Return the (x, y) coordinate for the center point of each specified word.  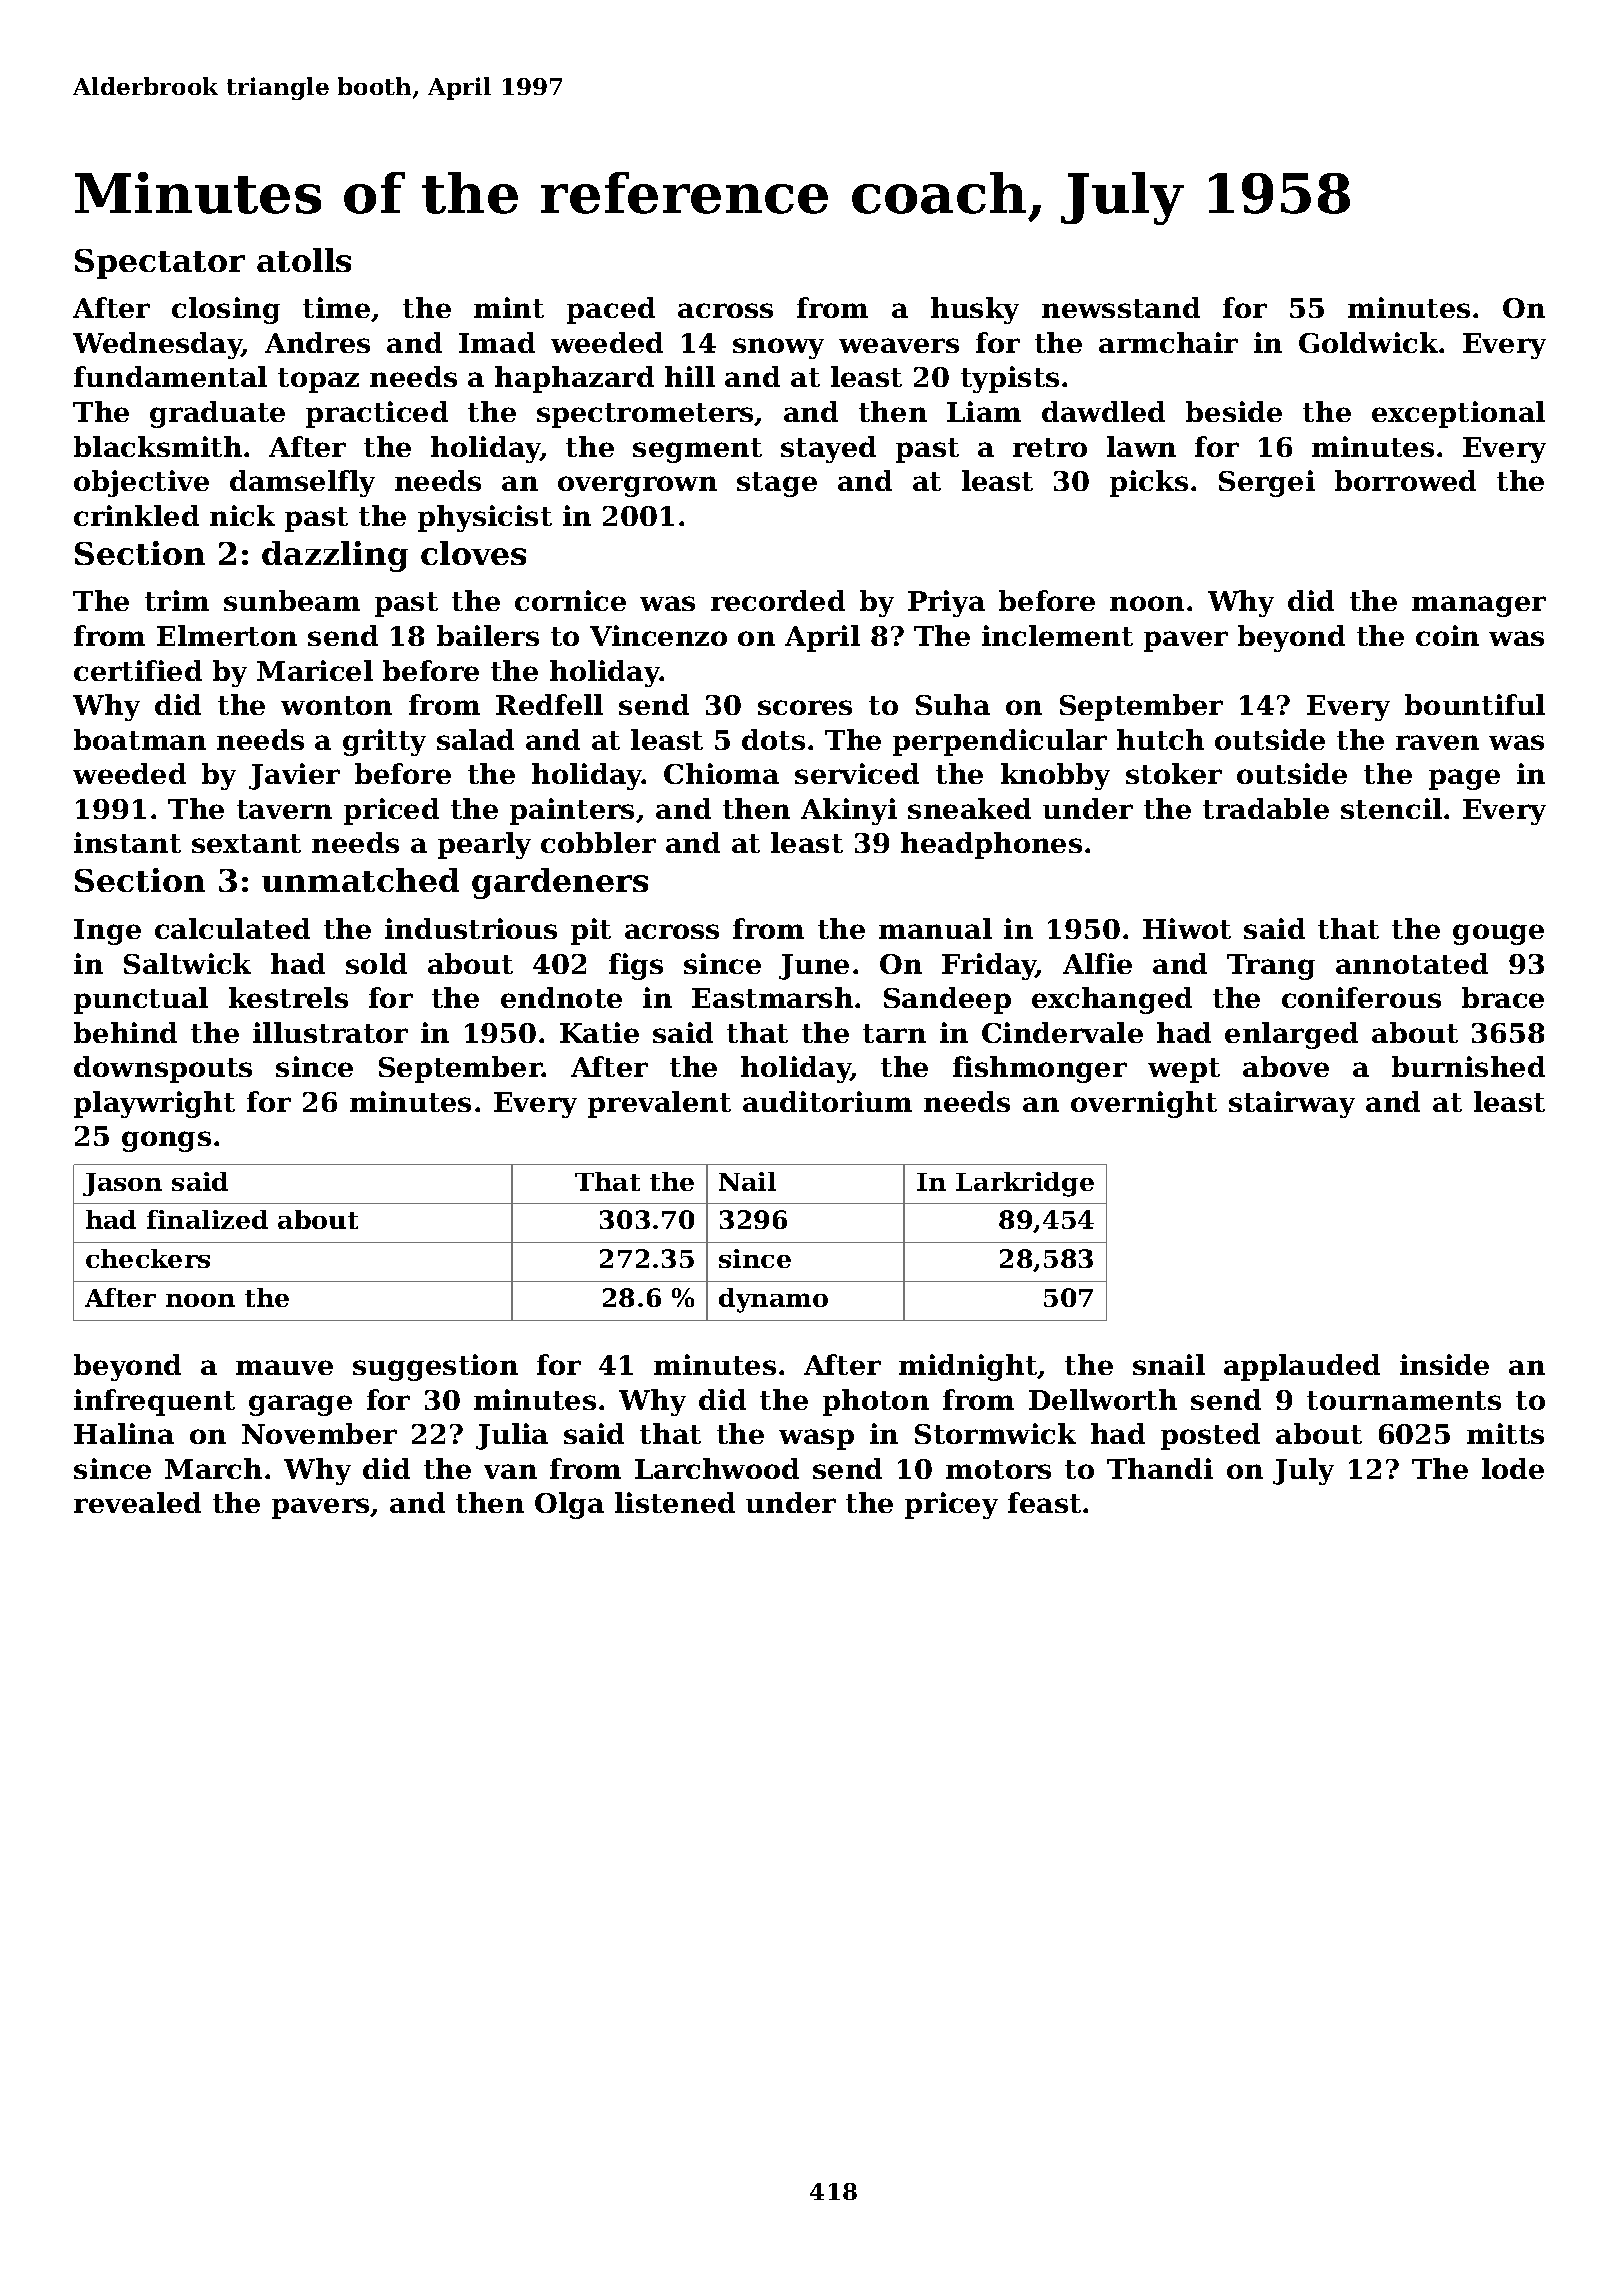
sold (376, 963)
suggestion (435, 1367)
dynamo (773, 1300)
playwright (154, 1104)
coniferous (1361, 997)
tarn (894, 1033)
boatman (140, 739)
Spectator (160, 264)
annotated (1412, 963)
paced (611, 310)
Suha (953, 704)
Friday (989, 966)
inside (1444, 1364)
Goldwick (1368, 342)
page (1464, 779)
